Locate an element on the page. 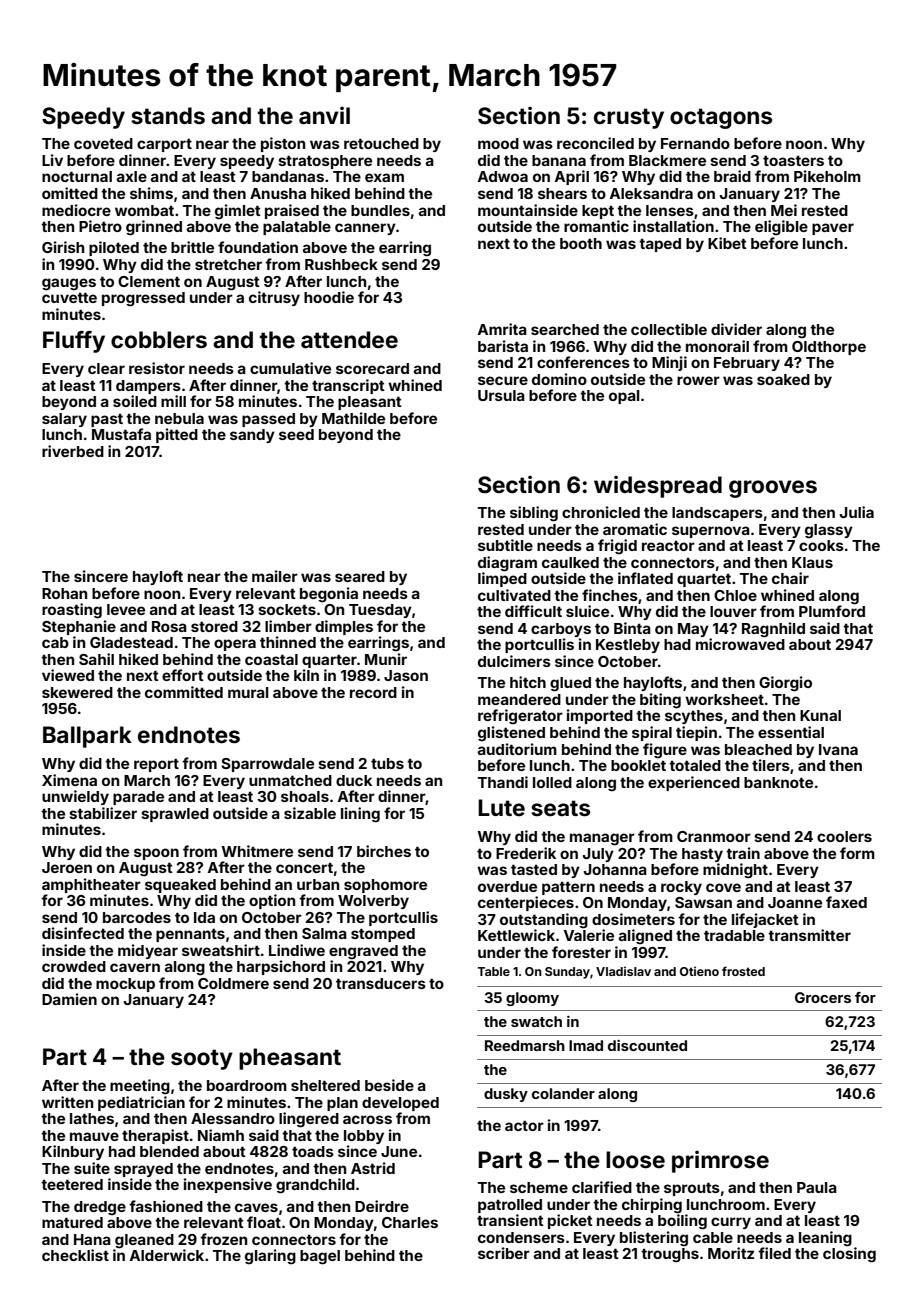  checklist is located at coordinates (75, 1255).
